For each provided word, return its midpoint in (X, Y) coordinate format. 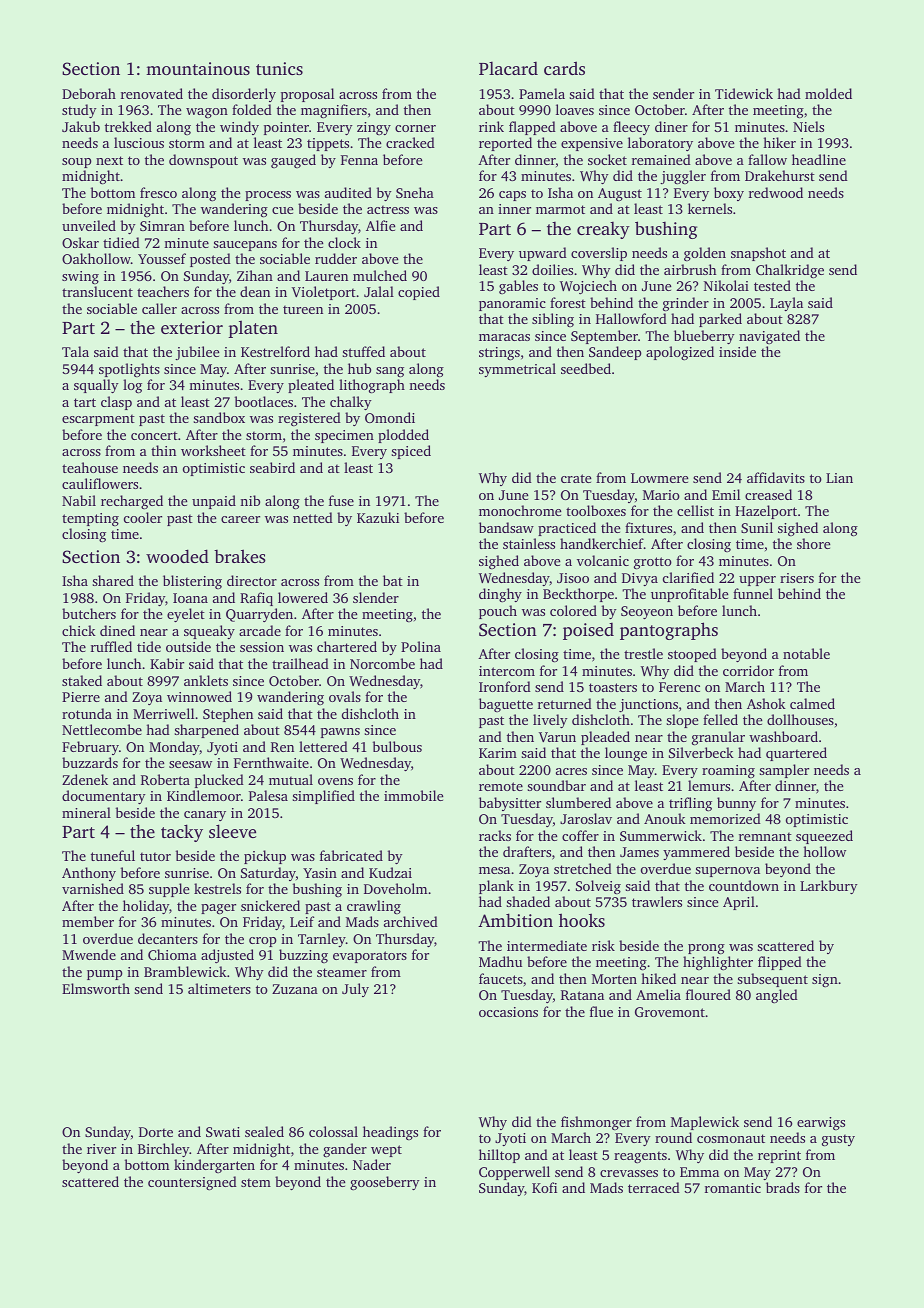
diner (671, 126)
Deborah (89, 93)
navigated (769, 337)
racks (495, 835)
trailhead (300, 663)
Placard (508, 68)
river (101, 1149)
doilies (552, 269)
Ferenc (679, 687)
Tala (75, 351)
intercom (507, 671)
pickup (265, 857)
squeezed (824, 837)
